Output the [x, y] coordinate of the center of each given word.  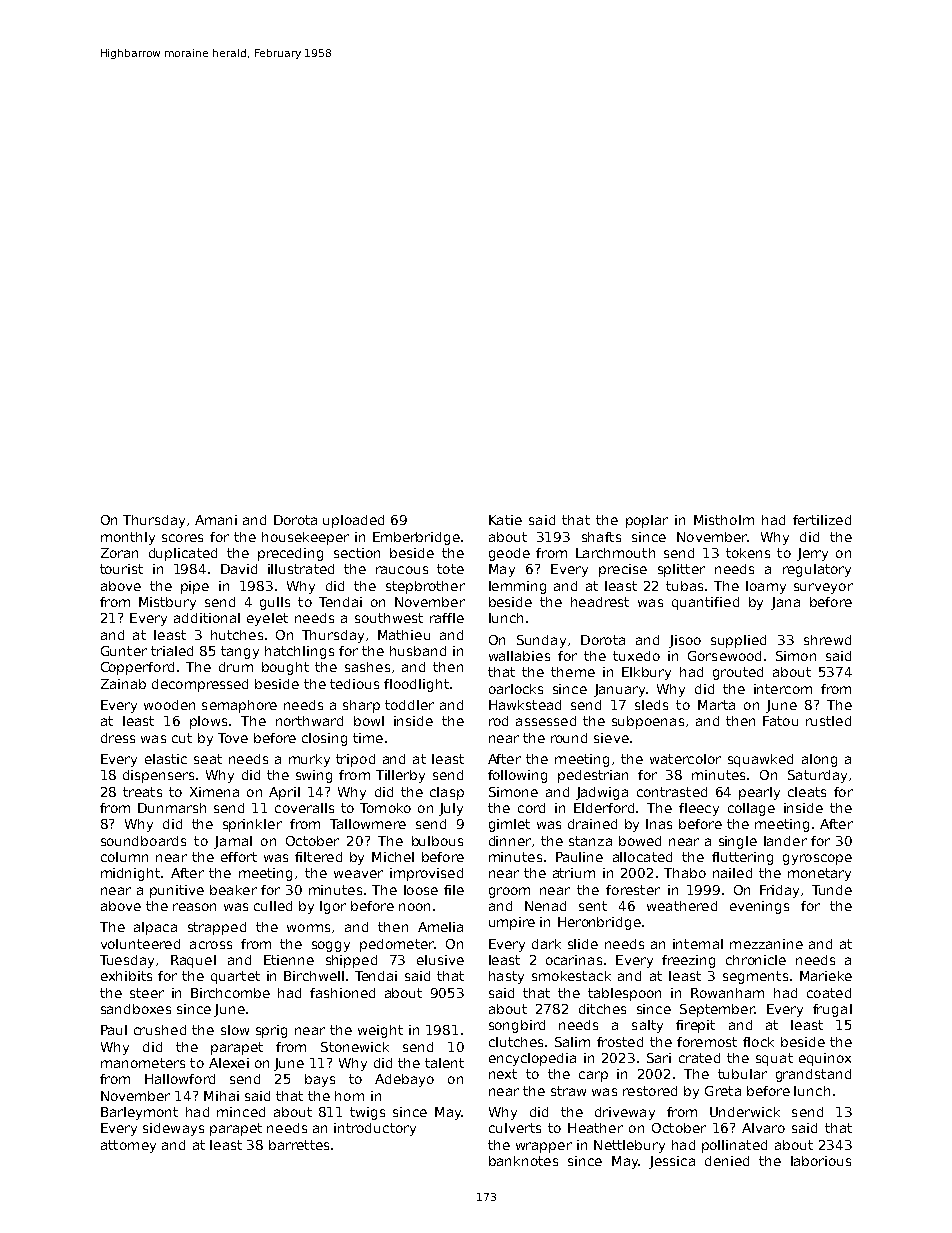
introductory [375, 1129]
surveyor [823, 588]
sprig [271, 1031]
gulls [275, 603]
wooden [169, 705]
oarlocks [516, 689]
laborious [821, 1161]
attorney [128, 1146]
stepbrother [425, 587]
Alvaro [763, 1128]
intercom [783, 689]
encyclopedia [532, 1059]
